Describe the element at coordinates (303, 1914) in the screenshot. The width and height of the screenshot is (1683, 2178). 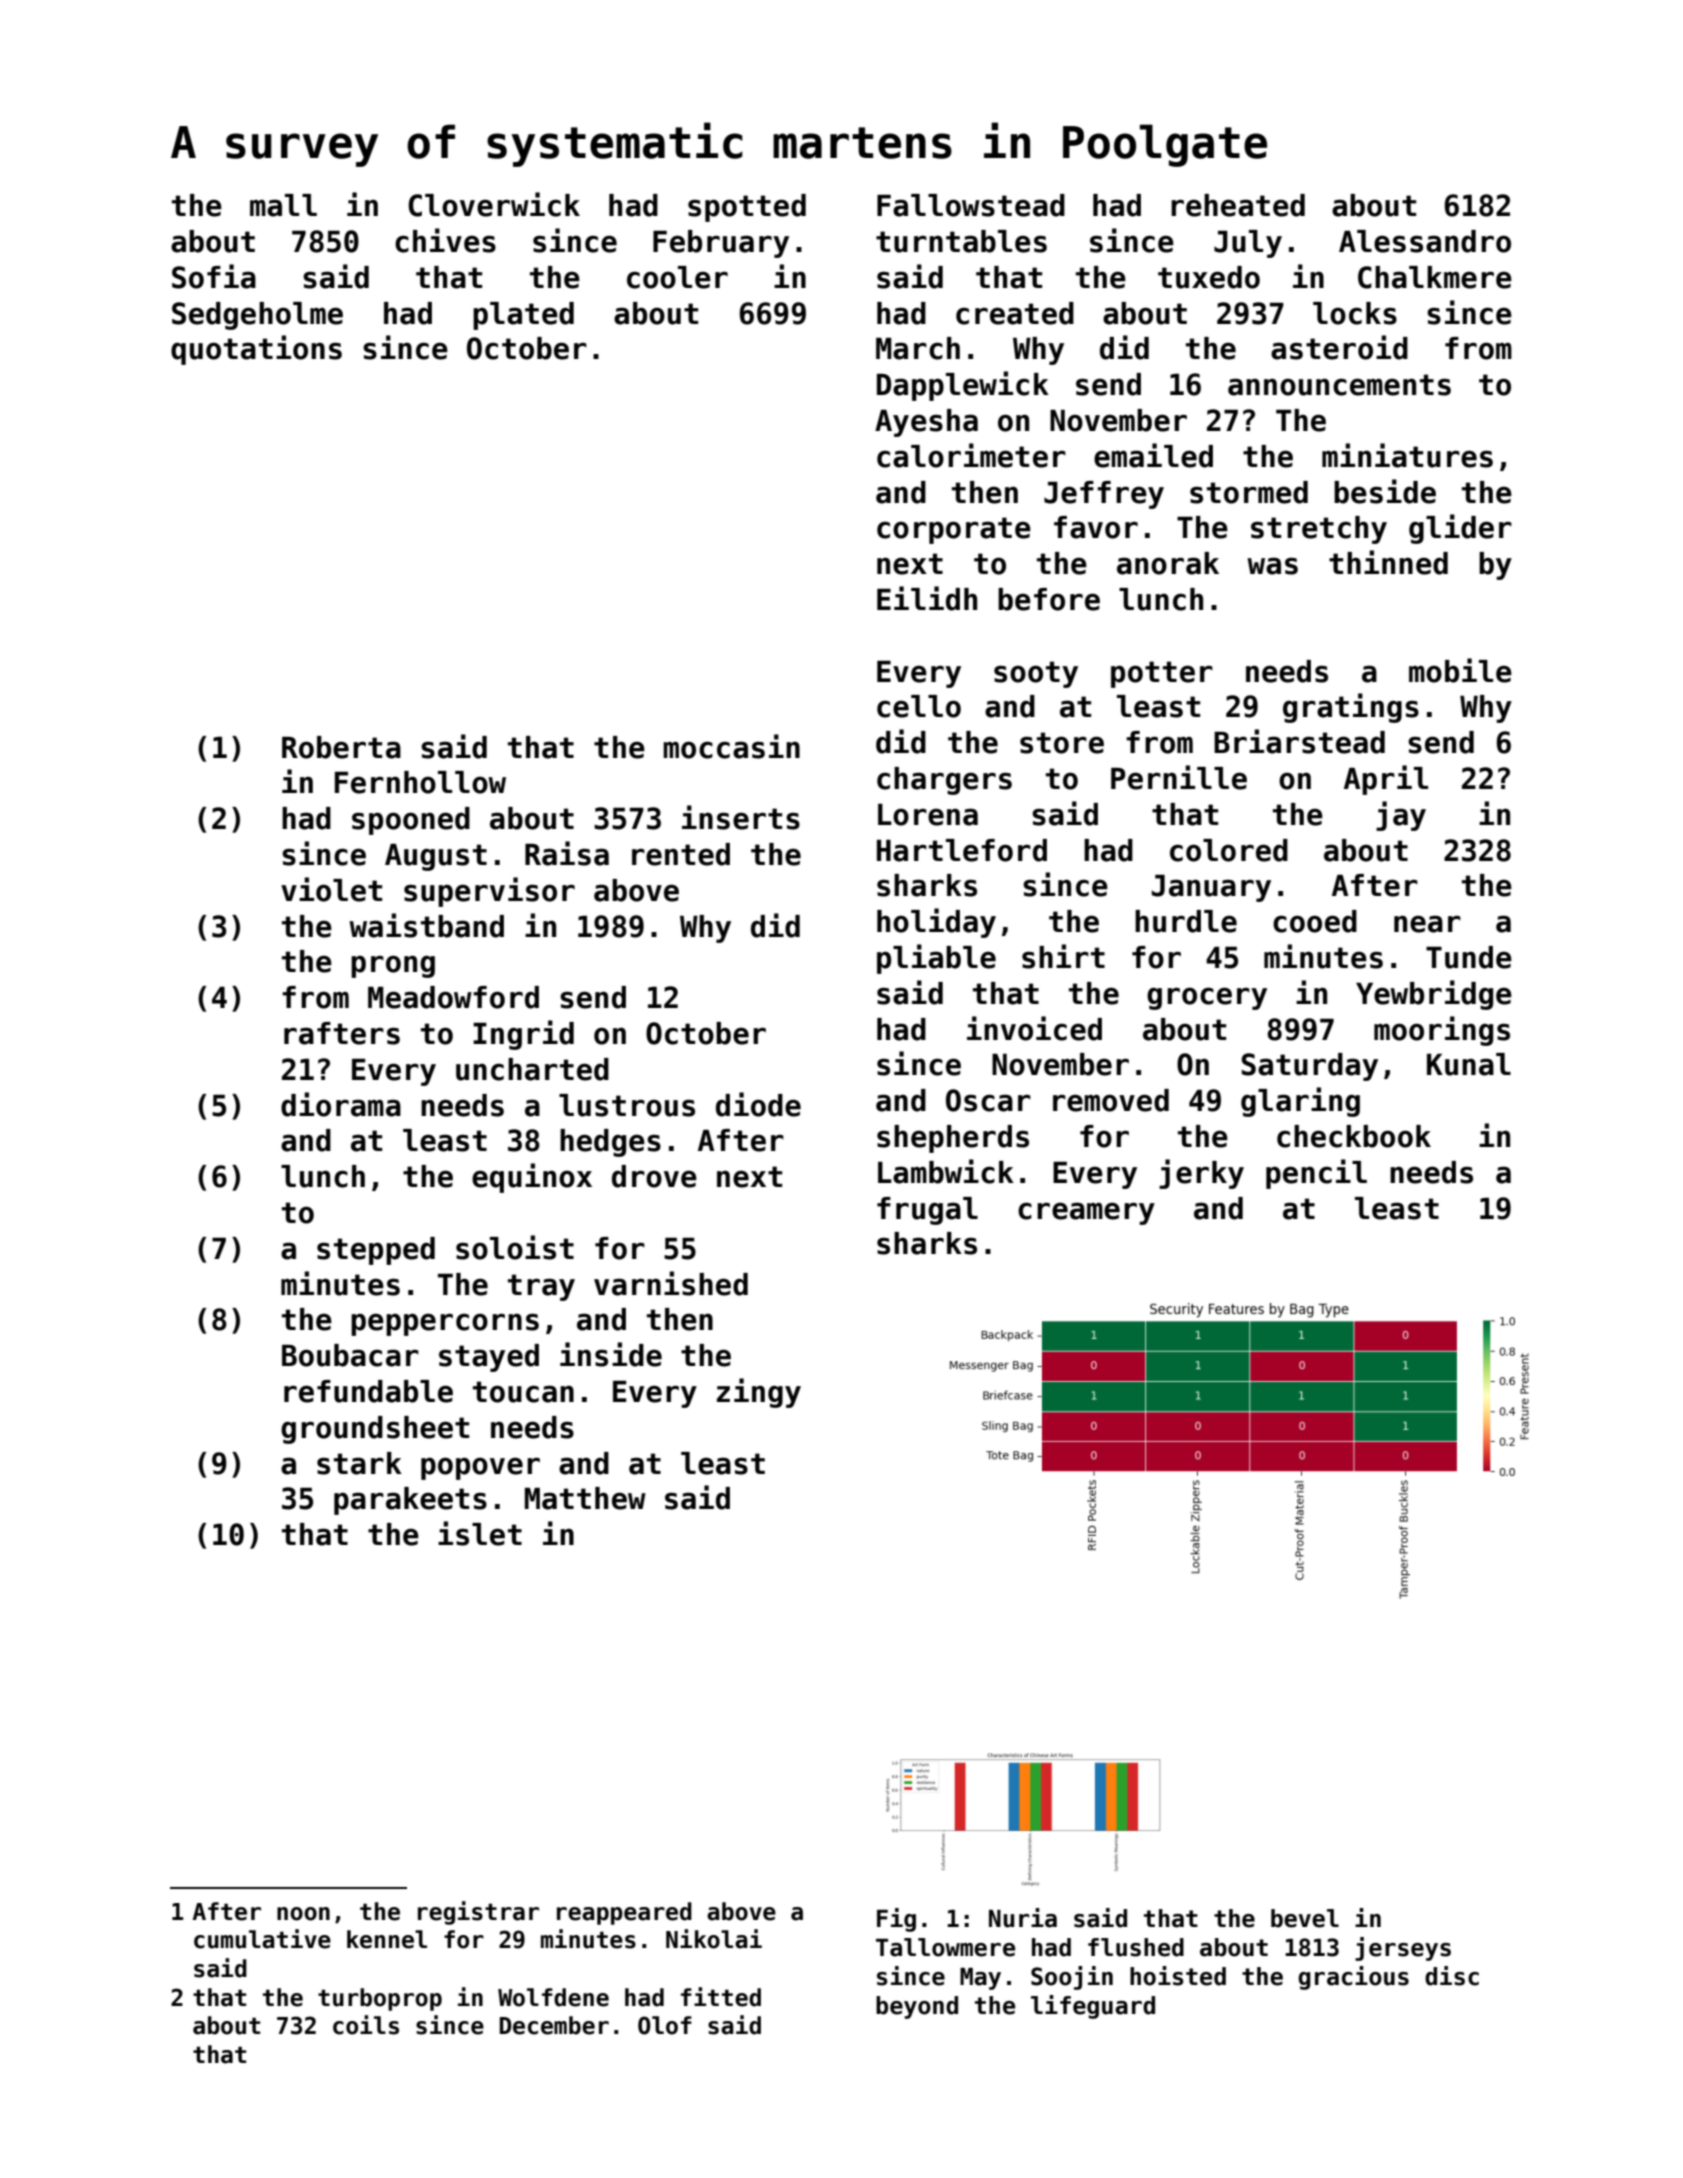
I see `noon` at that location.
